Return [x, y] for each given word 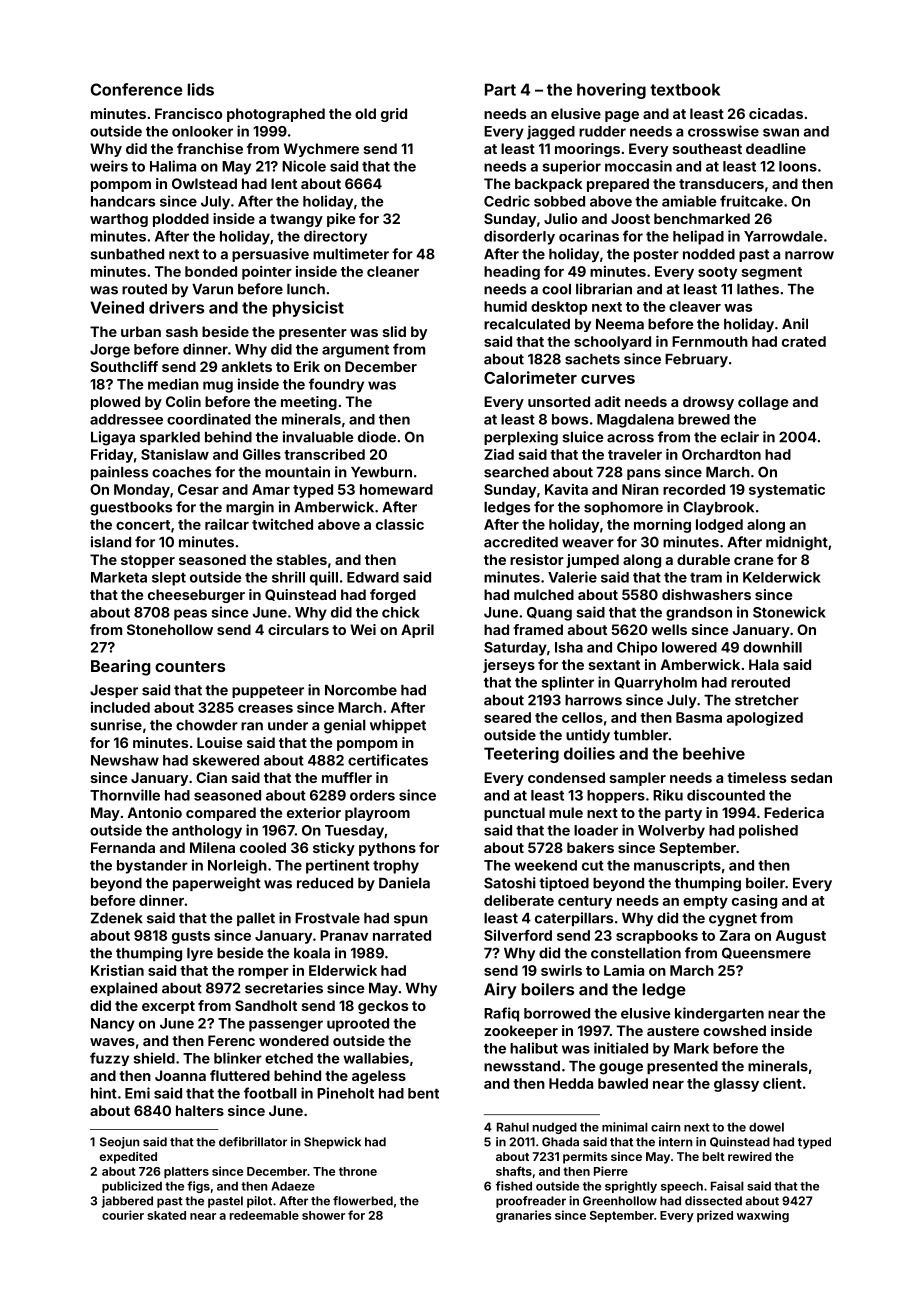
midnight [797, 543]
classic [400, 524]
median [173, 384]
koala [312, 953]
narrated [402, 935]
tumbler [641, 735]
